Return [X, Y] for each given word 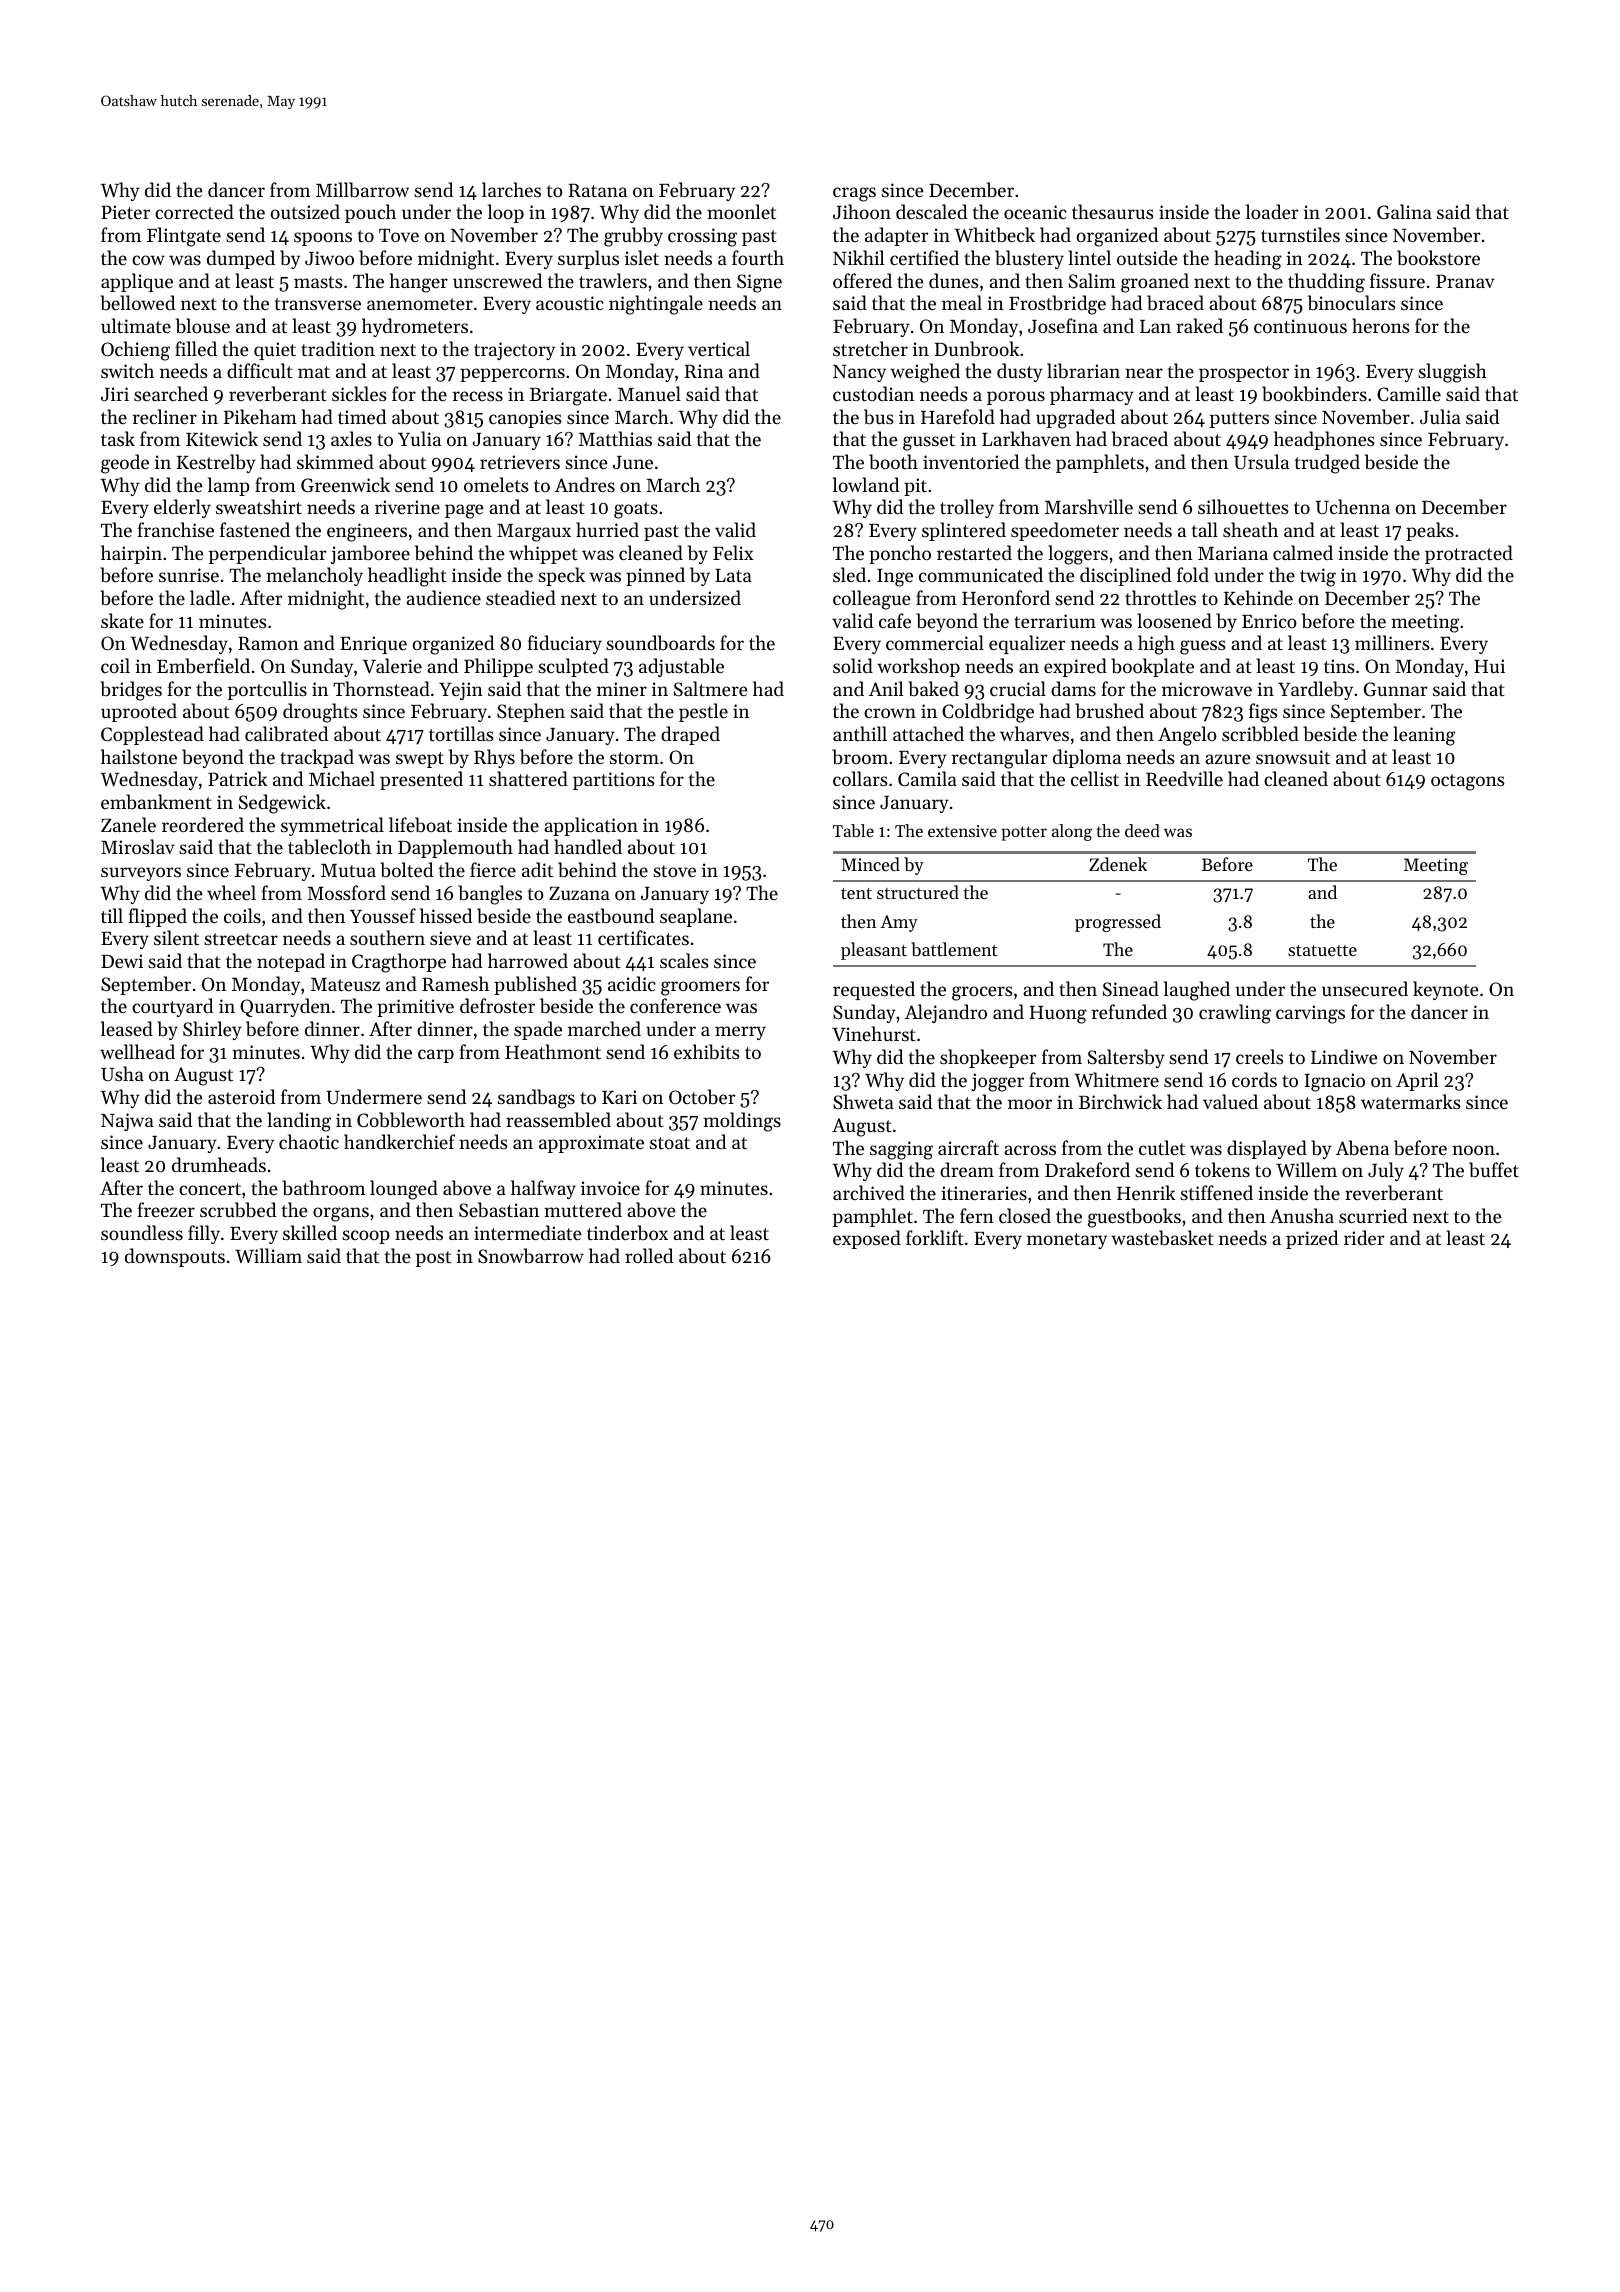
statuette [1322, 950]
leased [127, 1028]
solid [853, 665]
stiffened [1216, 1192]
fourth [758, 257]
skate [122, 620]
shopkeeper [988, 1058]
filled [196, 348]
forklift [935, 1237]
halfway [543, 1189]
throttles [1160, 597]
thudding [1326, 283]
